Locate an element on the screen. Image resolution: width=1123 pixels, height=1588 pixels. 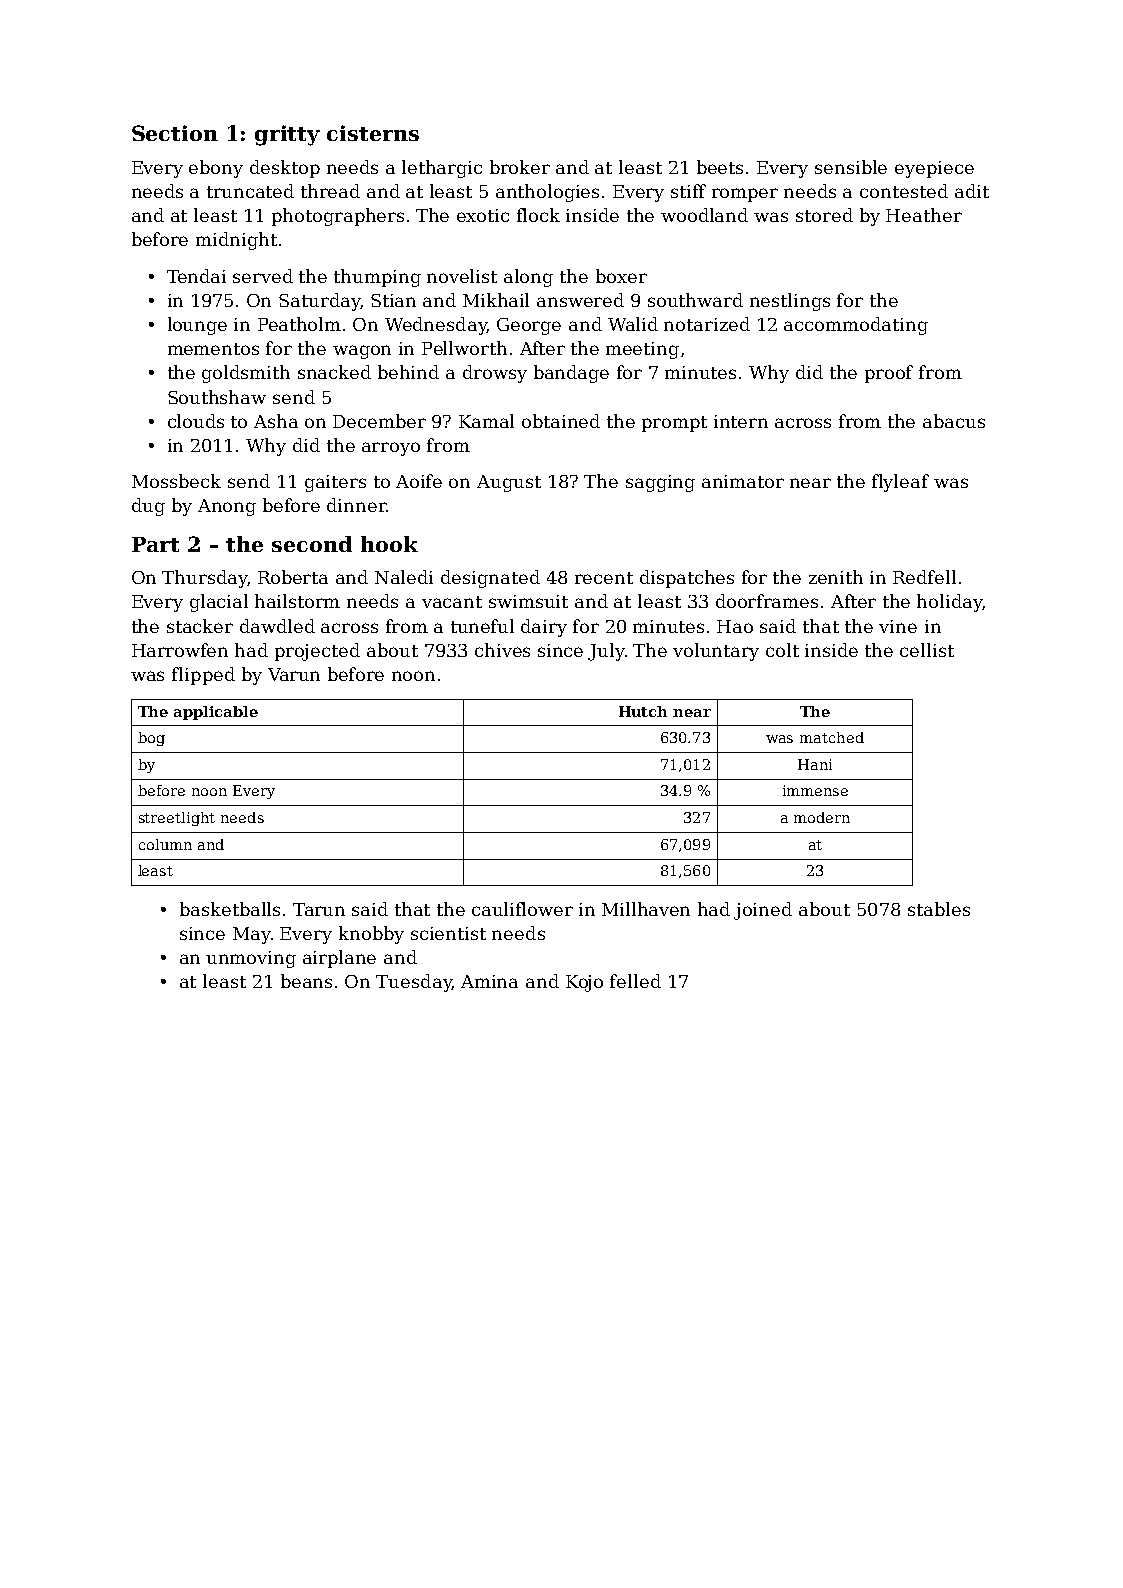
Mikhail is located at coordinates (496, 300).
